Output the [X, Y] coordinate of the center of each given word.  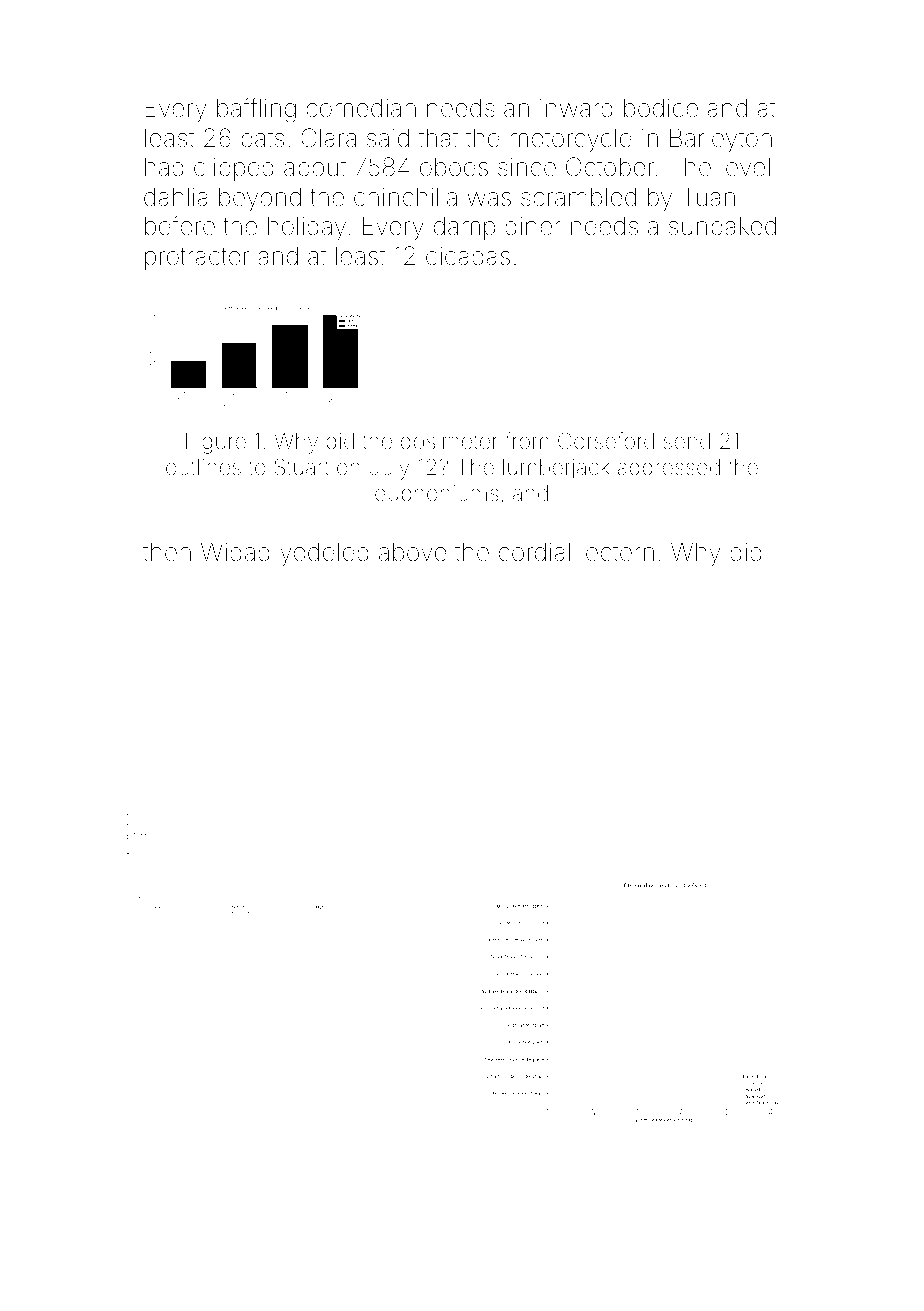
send [687, 441]
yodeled [324, 554]
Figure [216, 443]
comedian [361, 108]
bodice [661, 108]
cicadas [468, 256]
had [164, 167]
